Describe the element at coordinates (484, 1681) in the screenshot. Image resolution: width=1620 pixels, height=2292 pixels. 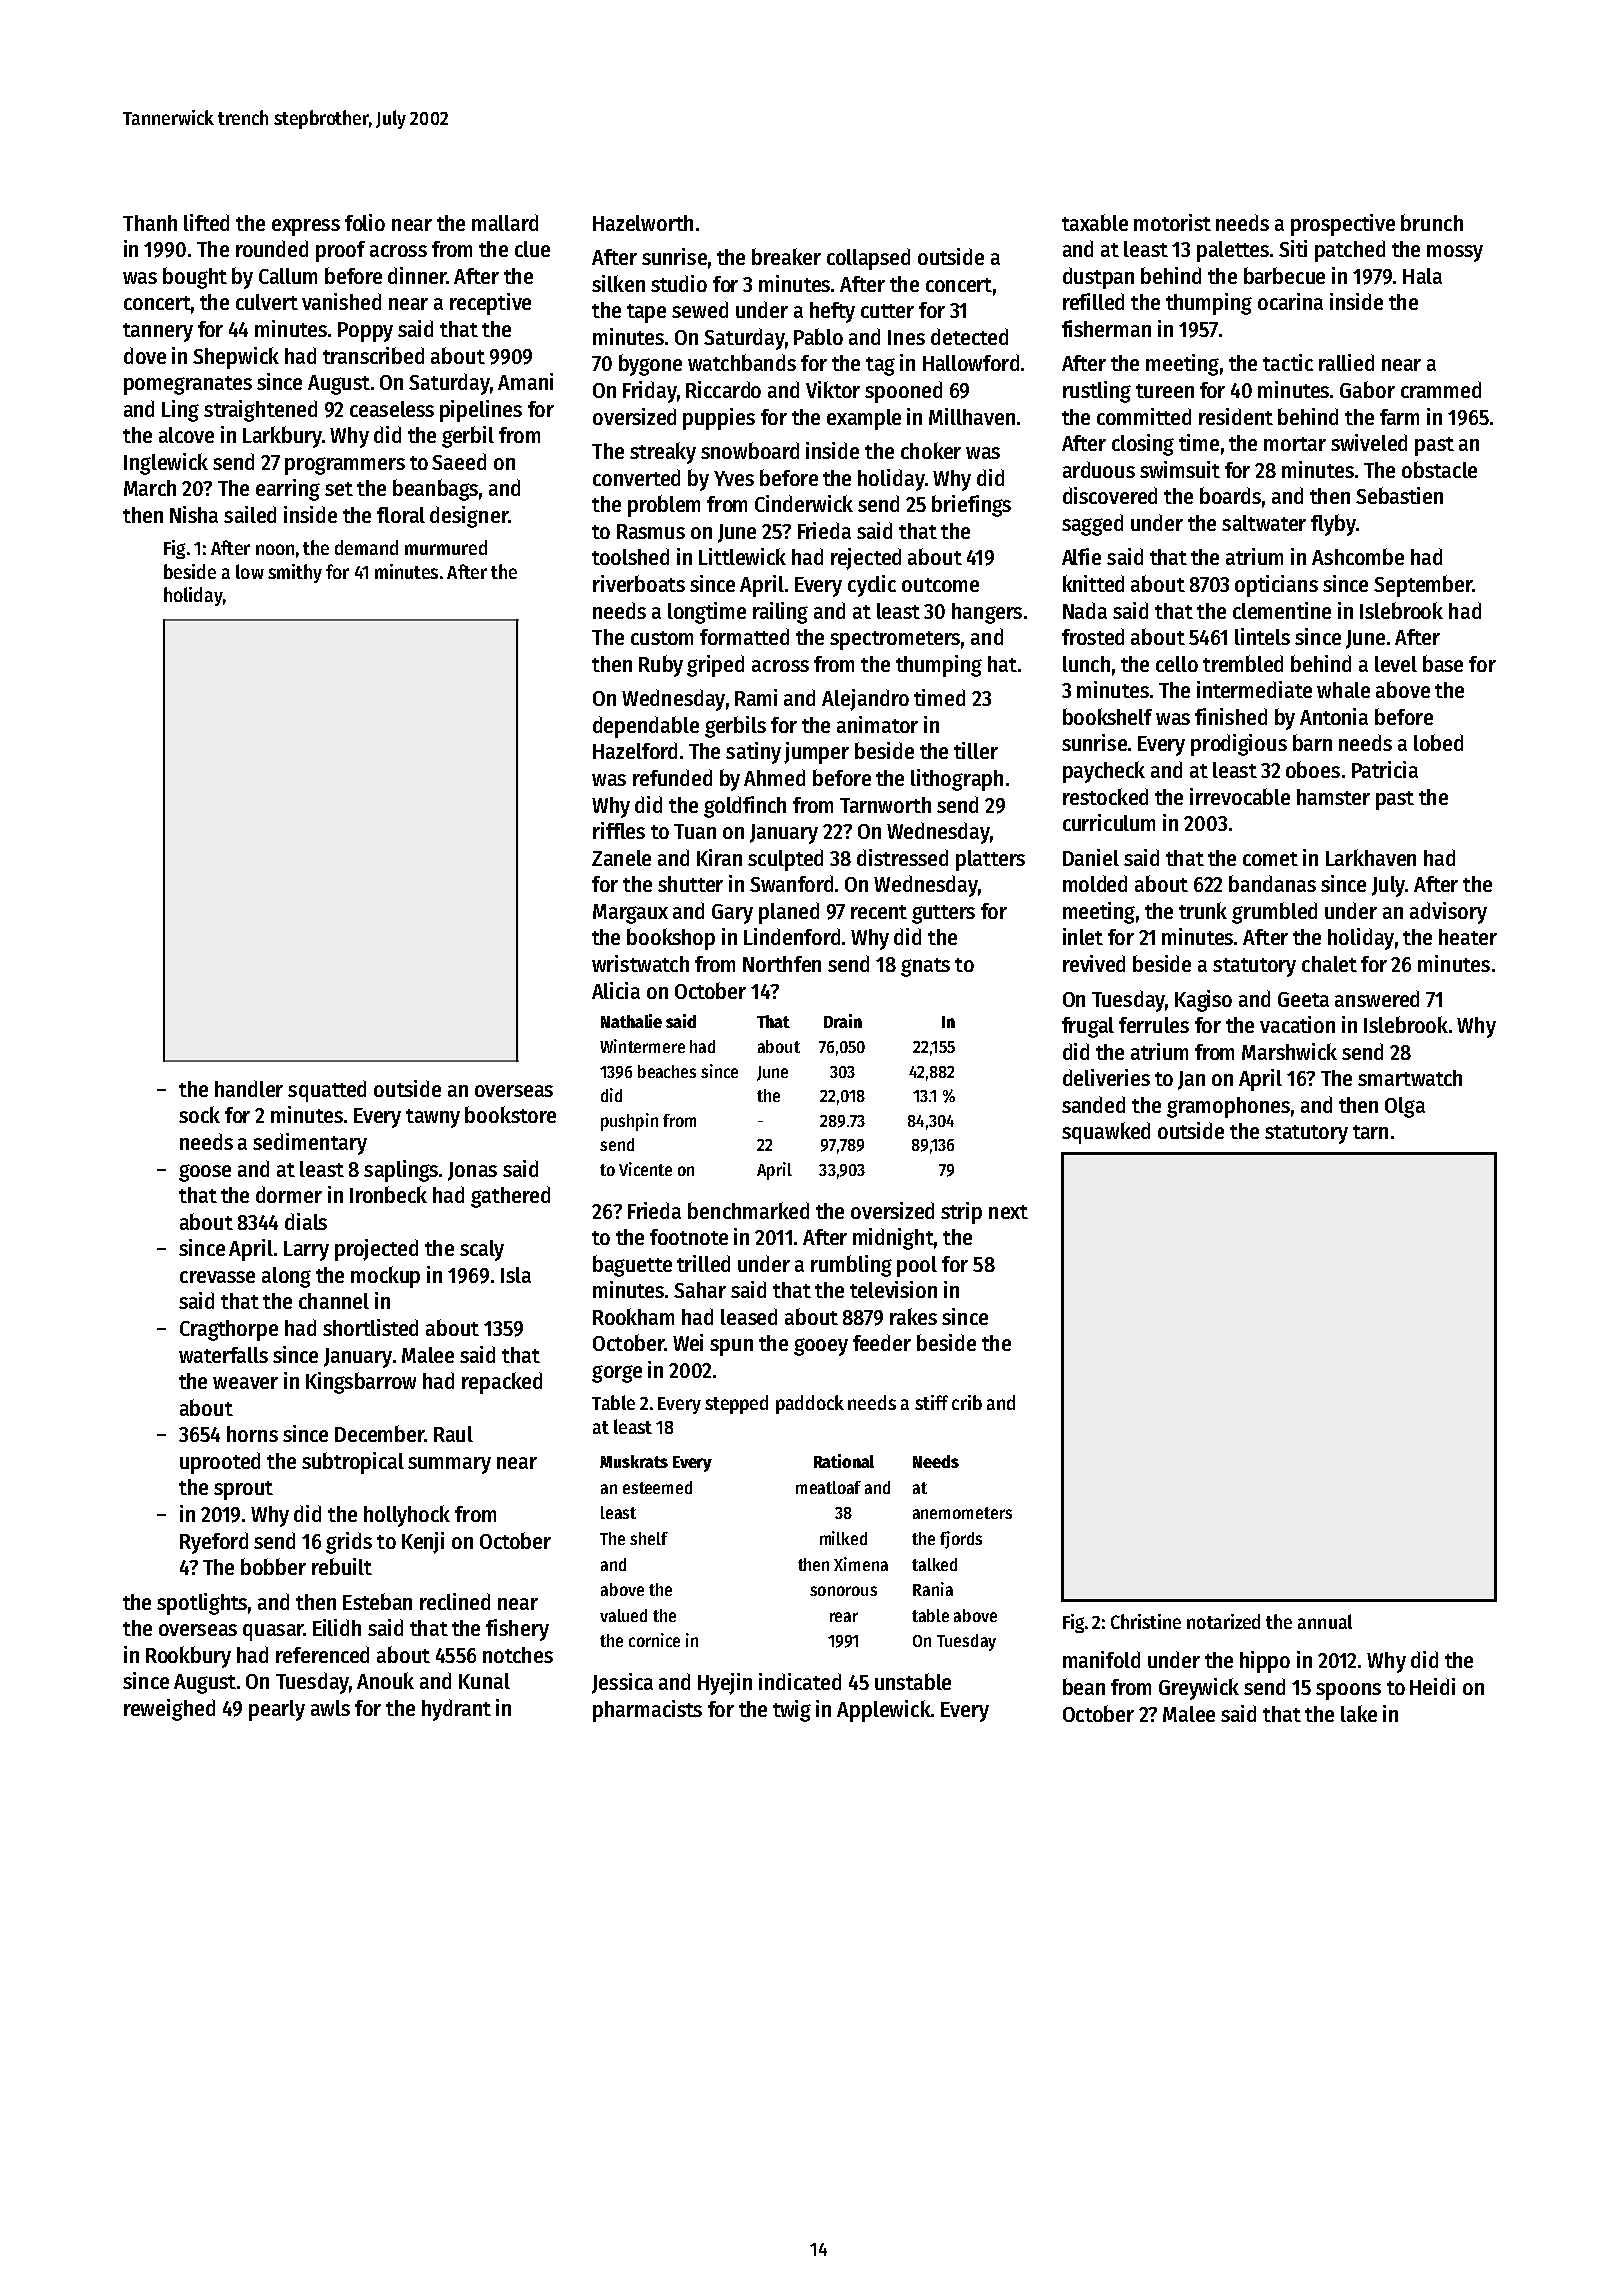
I see `Kunal` at that location.
